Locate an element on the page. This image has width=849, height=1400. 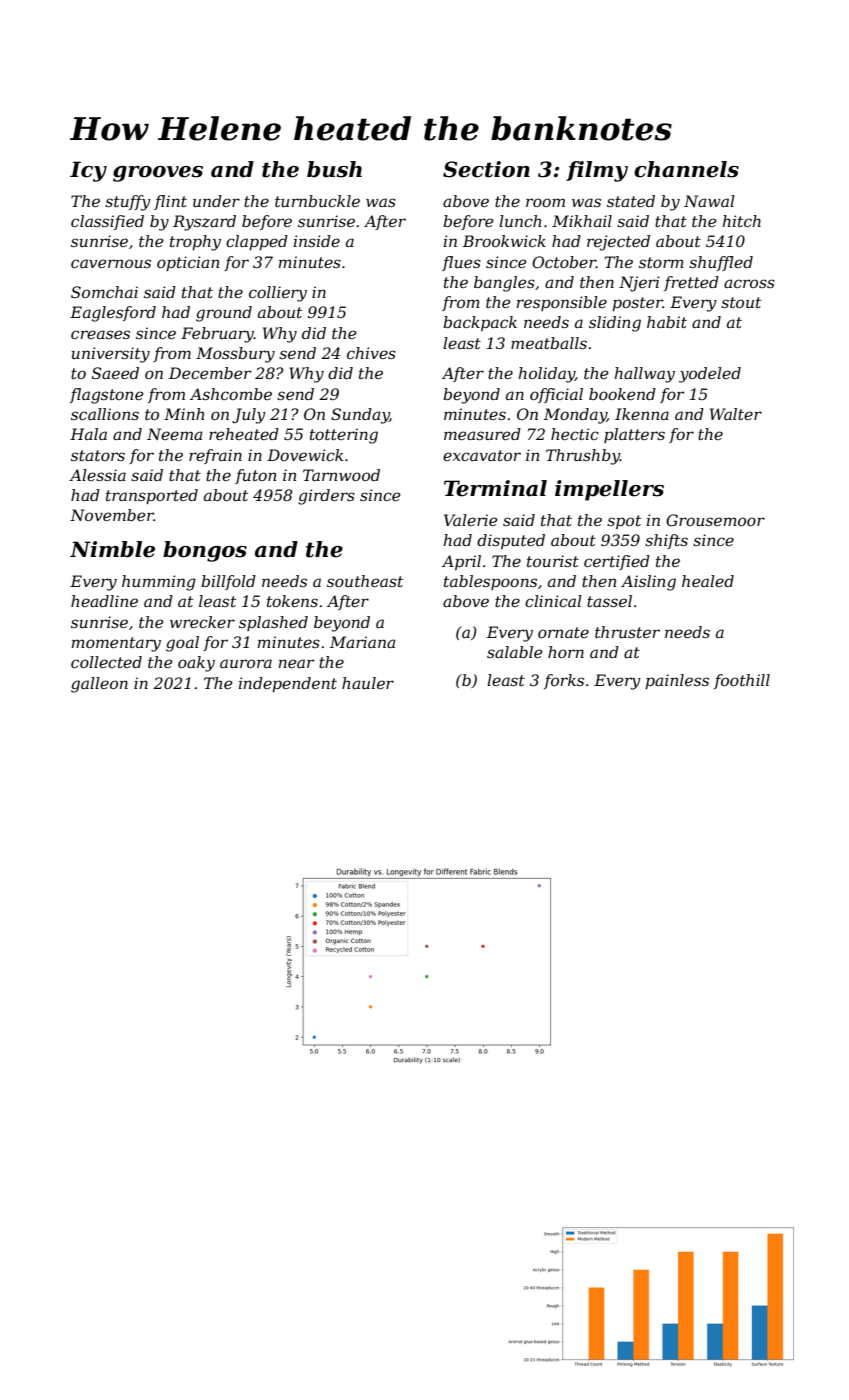
Valerie is located at coordinates (471, 520).
